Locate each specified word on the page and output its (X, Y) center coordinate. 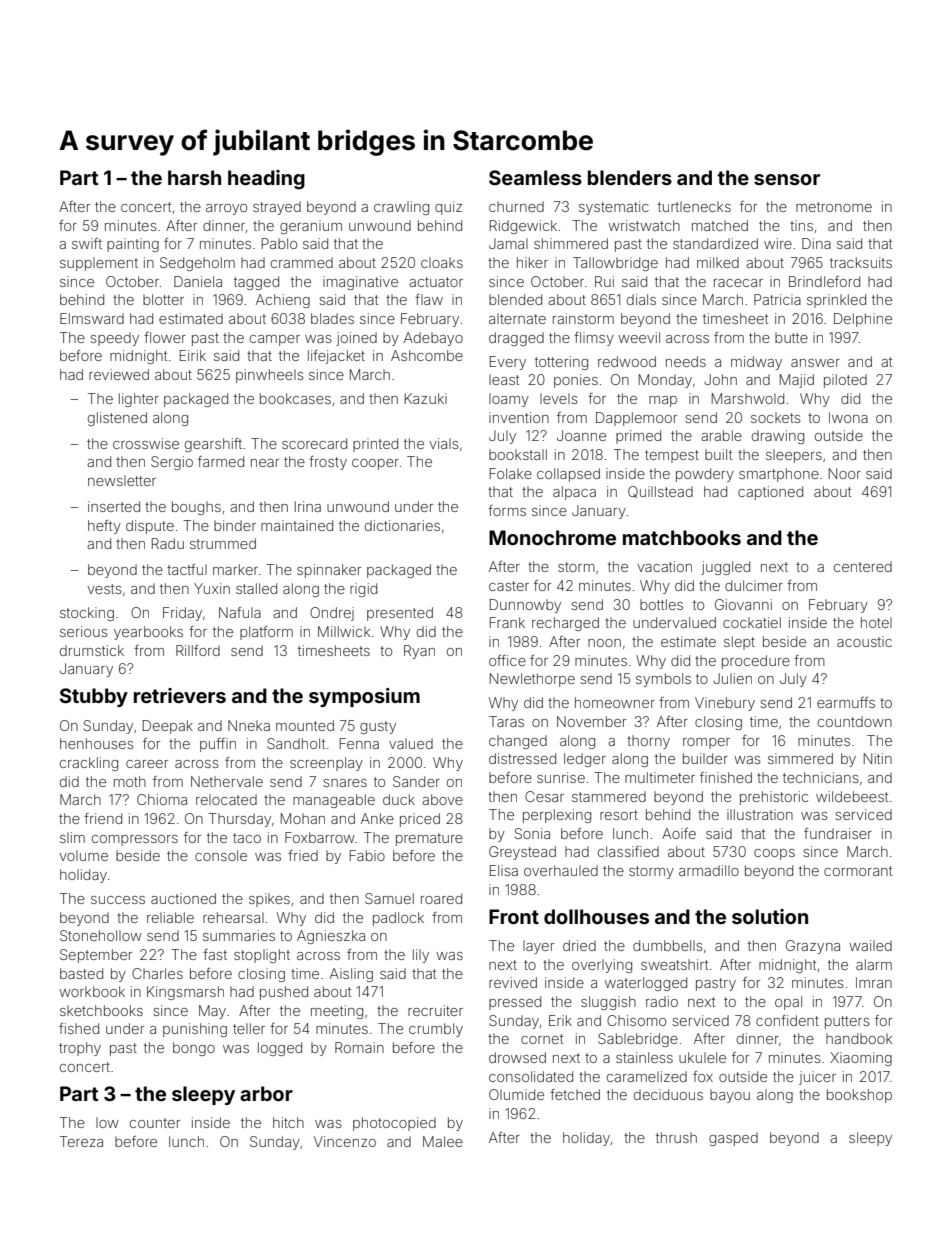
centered (863, 566)
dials (641, 299)
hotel (876, 622)
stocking (87, 614)
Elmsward (92, 318)
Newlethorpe (532, 680)
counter (155, 1123)
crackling (89, 764)
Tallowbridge (615, 264)
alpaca (574, 493)
